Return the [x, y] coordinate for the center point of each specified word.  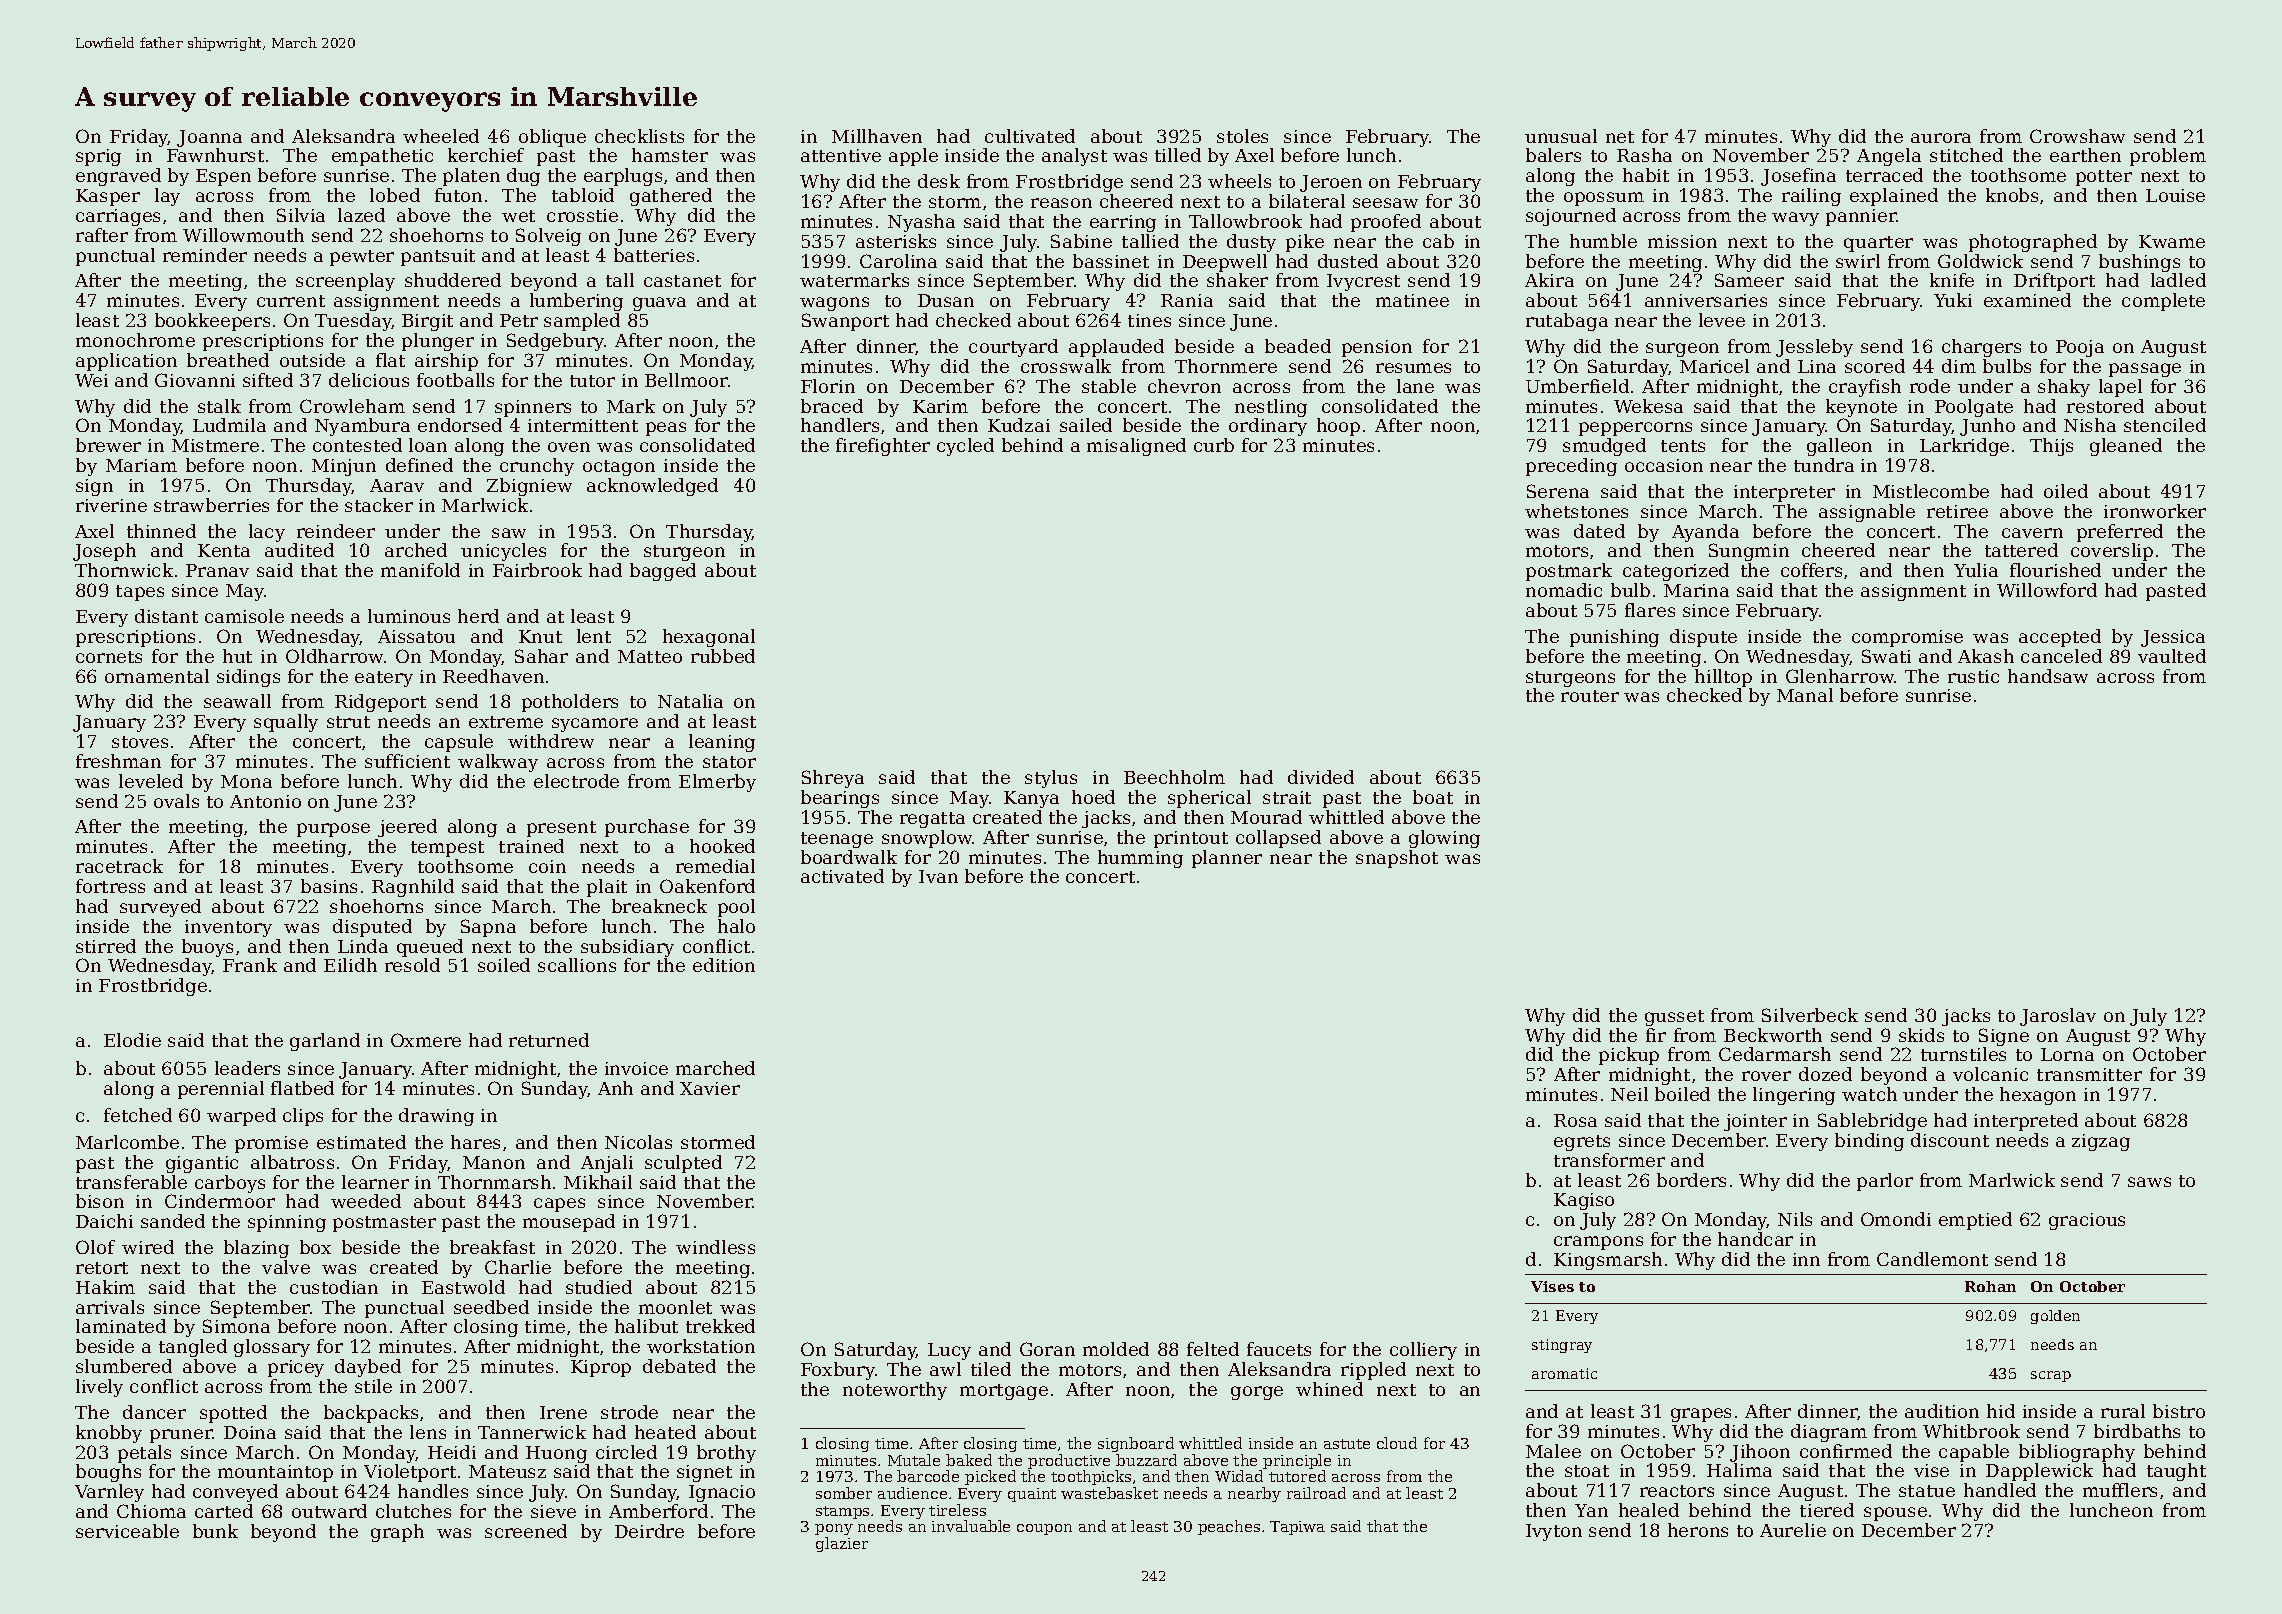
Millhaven [877, 136]
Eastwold [463, 1287]
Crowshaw [2077, 136]
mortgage [1004, 1392]
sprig [98, 157]
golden [2055, 1317]
